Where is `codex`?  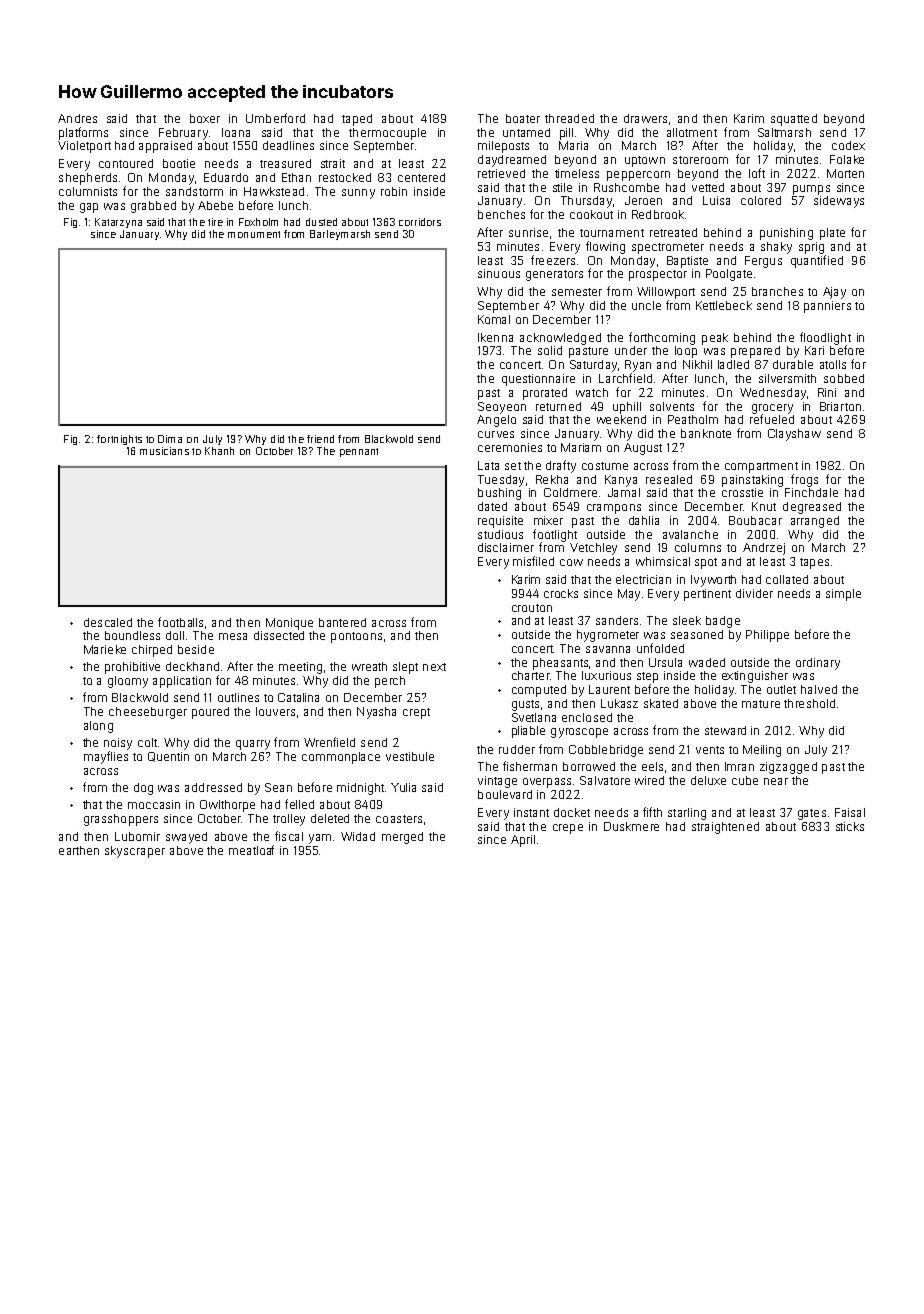
codex is located at coordinates (848, 145).
